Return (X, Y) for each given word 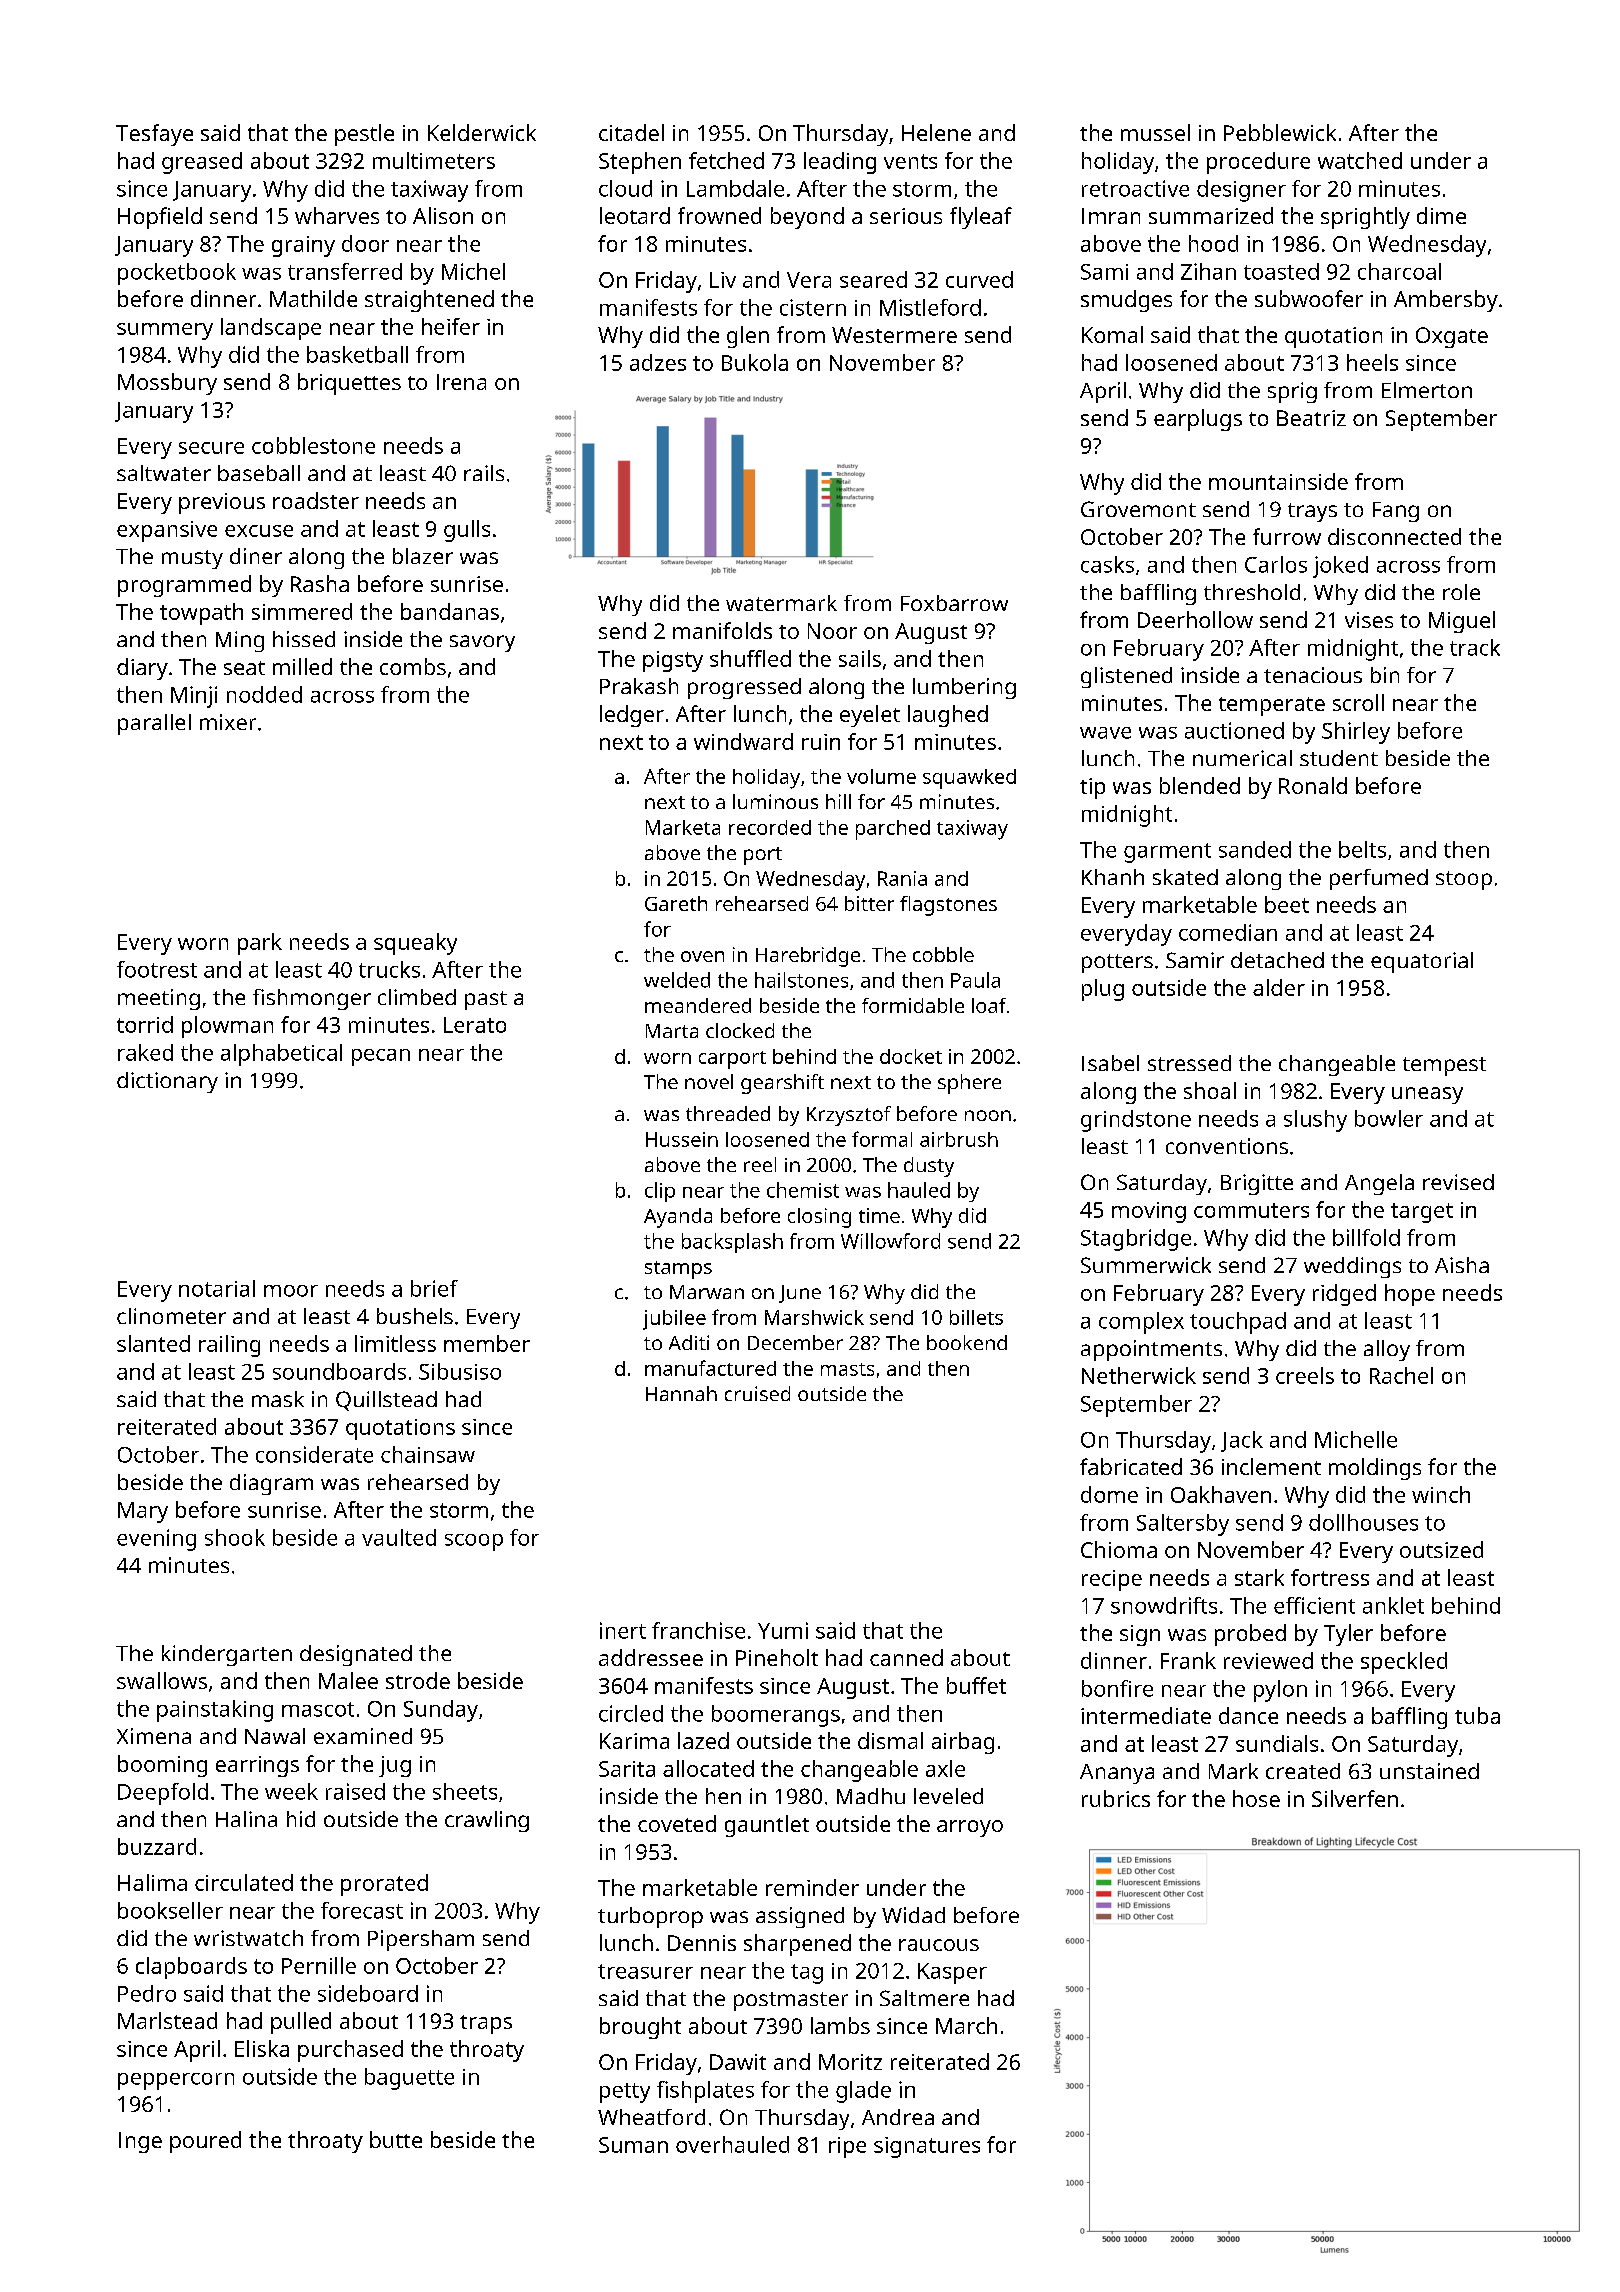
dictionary (167, 1082)
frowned (719, 215)
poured (205, 2142)
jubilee (674, 1320)
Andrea (898, 2117)
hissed (304, 639)
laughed (948, 716)
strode (418, 1680)
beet (1287, 904)
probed (1250, 1635)
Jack (1242, 1441)
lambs (840, 2025)
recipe (1112, 1580)
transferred (345, 271)
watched (1360, 160)
